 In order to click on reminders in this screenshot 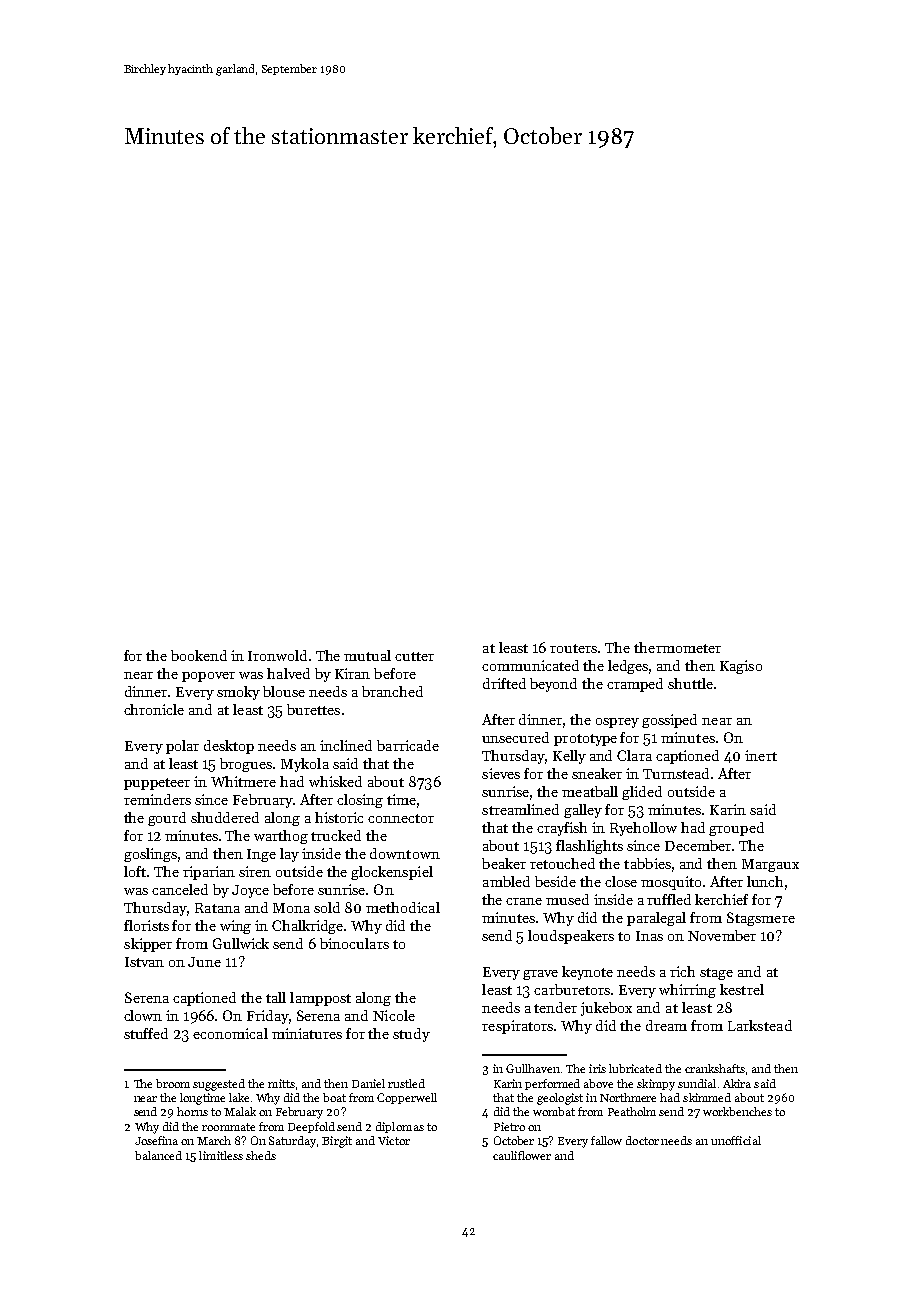, I will do `click(157, 799)`.
